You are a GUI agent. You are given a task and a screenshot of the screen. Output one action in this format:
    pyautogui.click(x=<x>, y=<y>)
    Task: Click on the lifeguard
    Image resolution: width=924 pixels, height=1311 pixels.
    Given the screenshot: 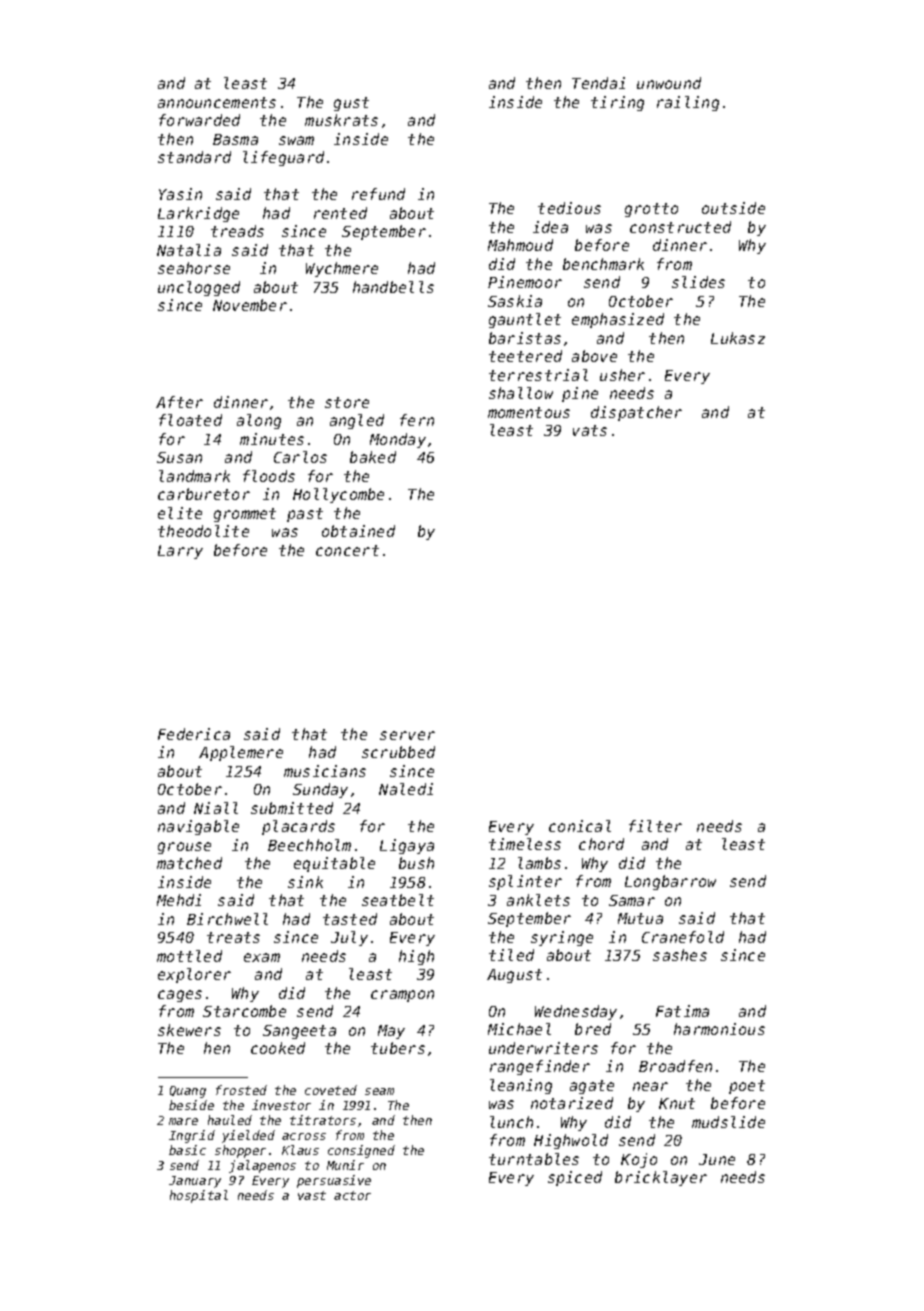 What is the action you would take?
    pyautogui.click(x=283, y=158)
